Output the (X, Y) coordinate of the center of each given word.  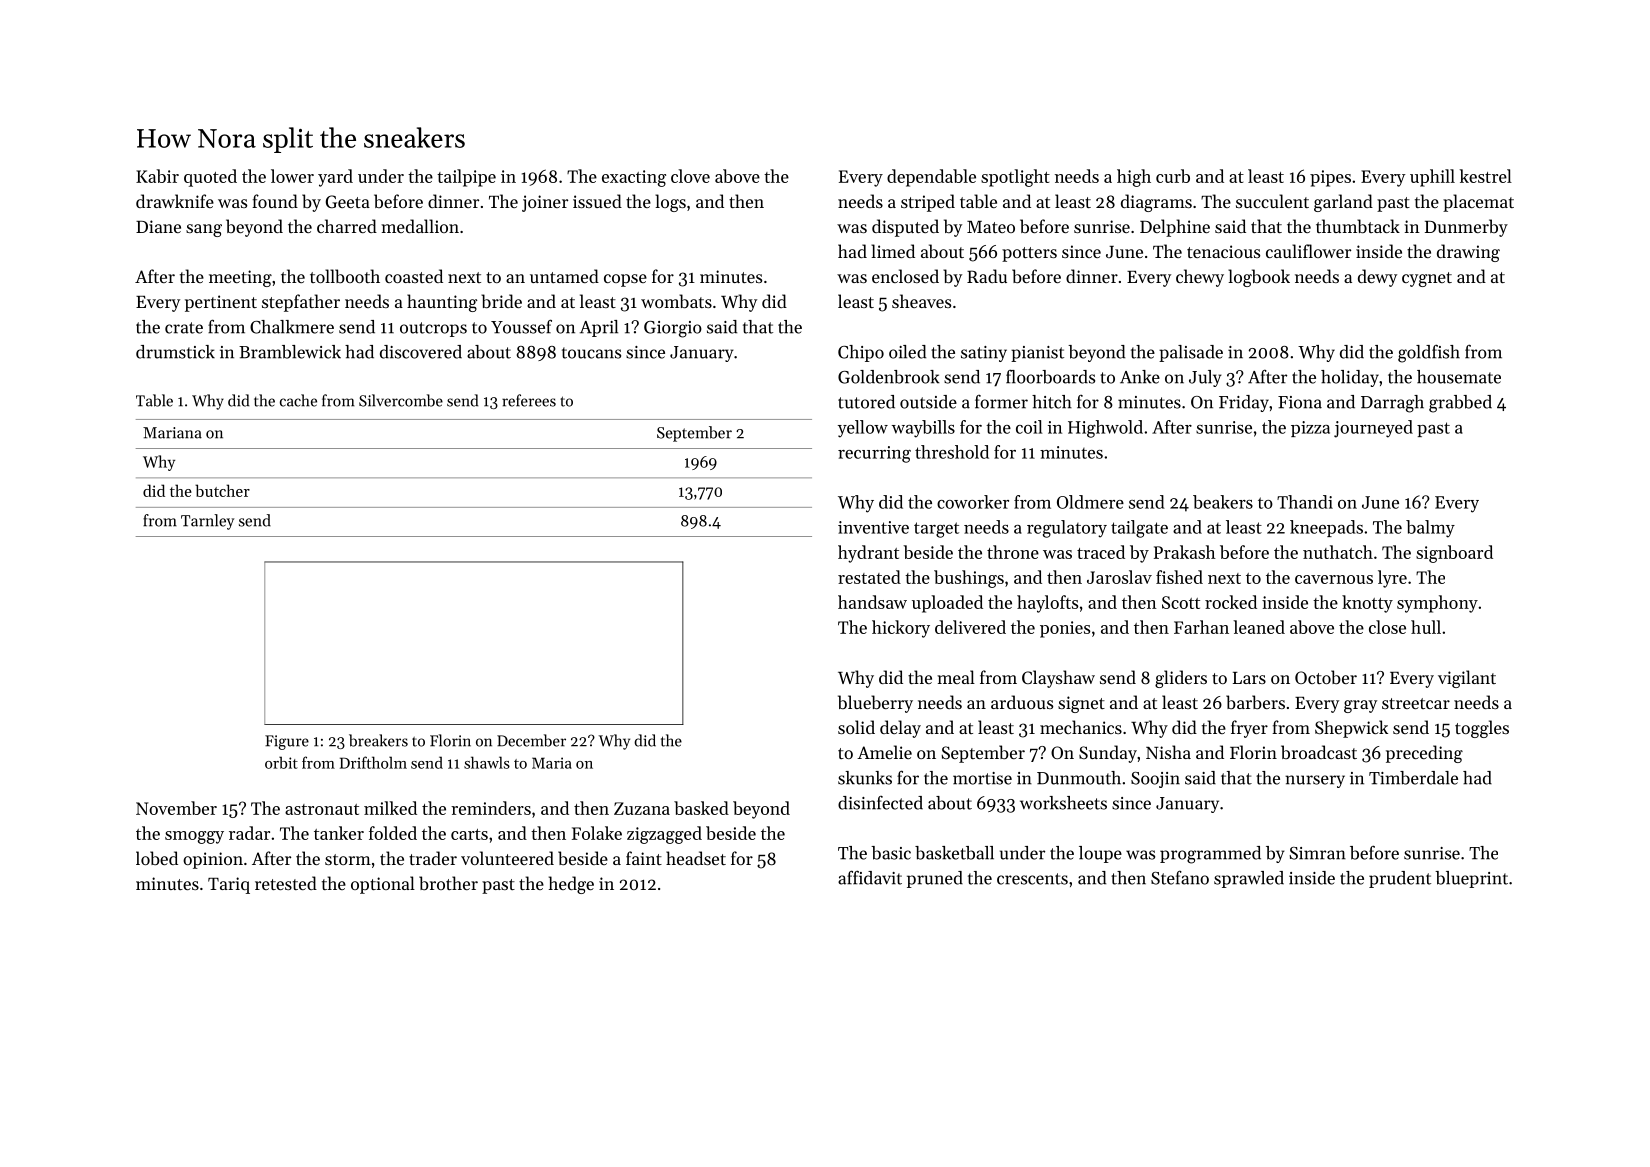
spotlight (1015, 178)
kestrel (1486, 176)
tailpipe (466, 178)
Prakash (1185, 552)
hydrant (868, 554)
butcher (222, 490)
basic (891, 853)
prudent (1400, 879)
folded (393, 833)
